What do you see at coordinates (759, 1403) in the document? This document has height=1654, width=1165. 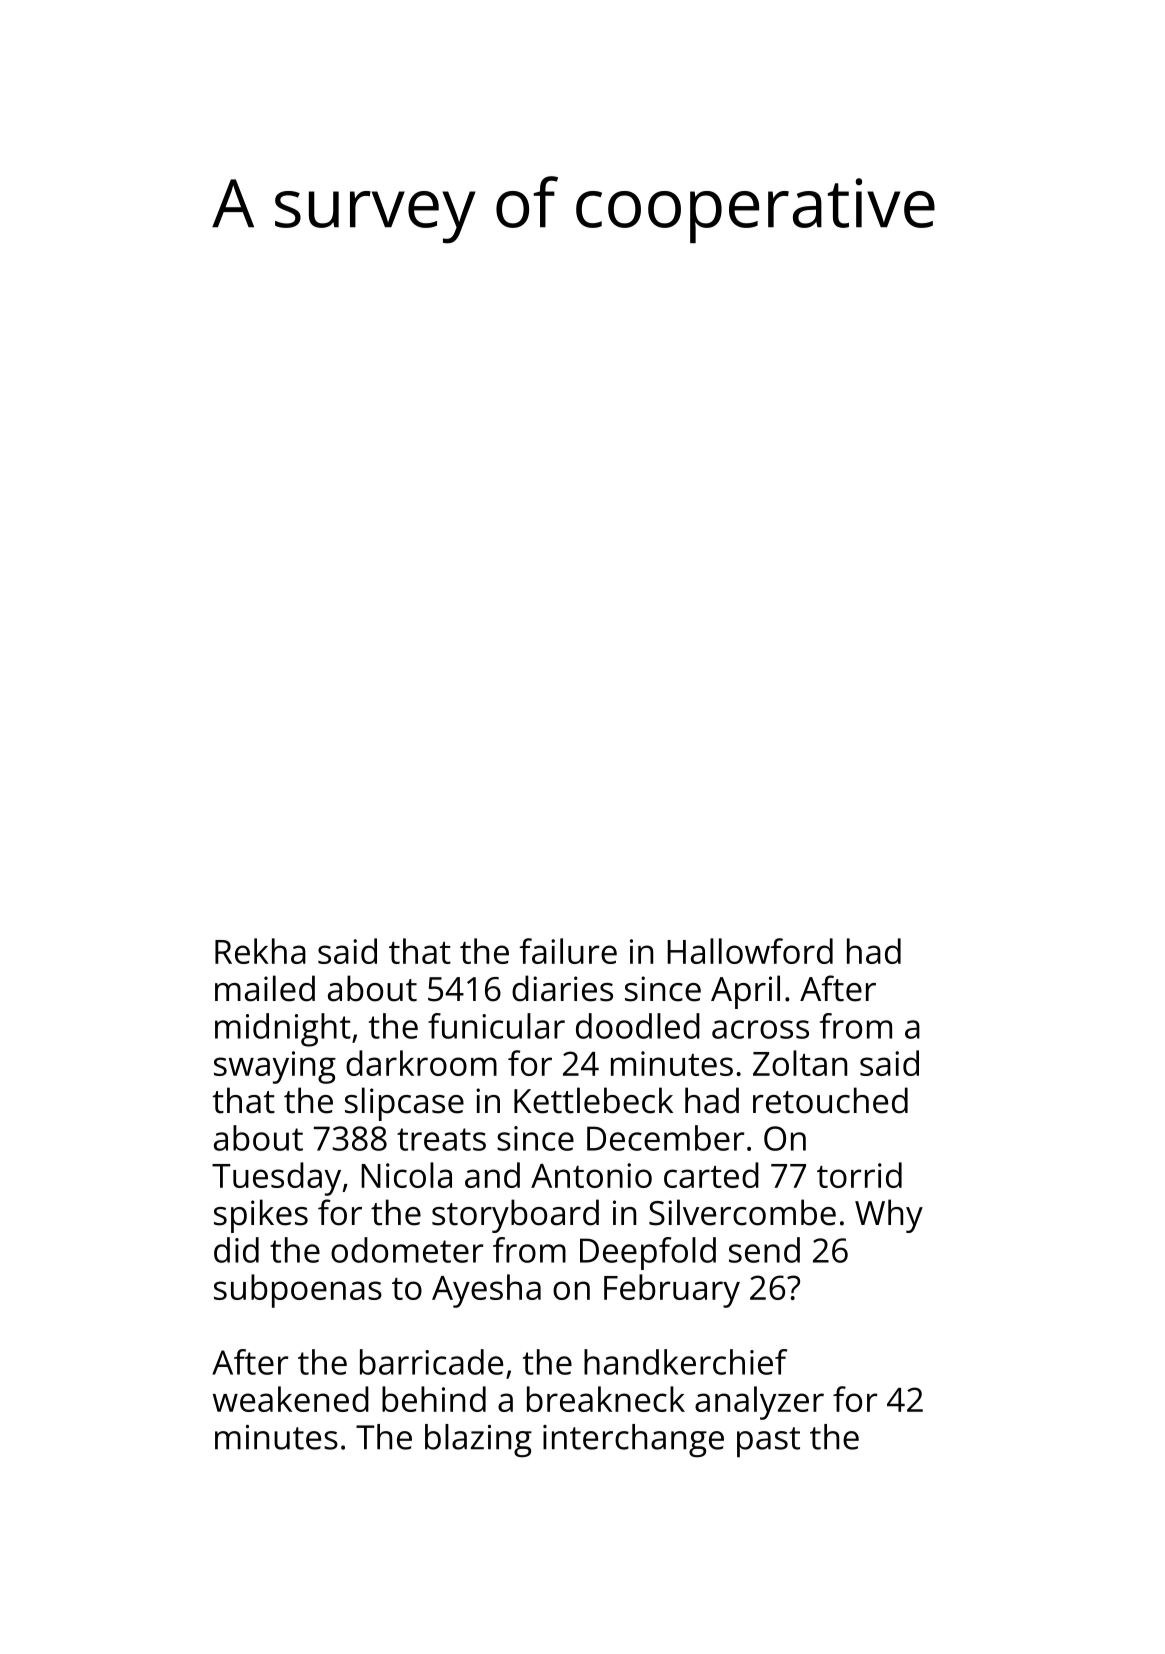 I see `analyzer` at bounding box center [759, 1403].
